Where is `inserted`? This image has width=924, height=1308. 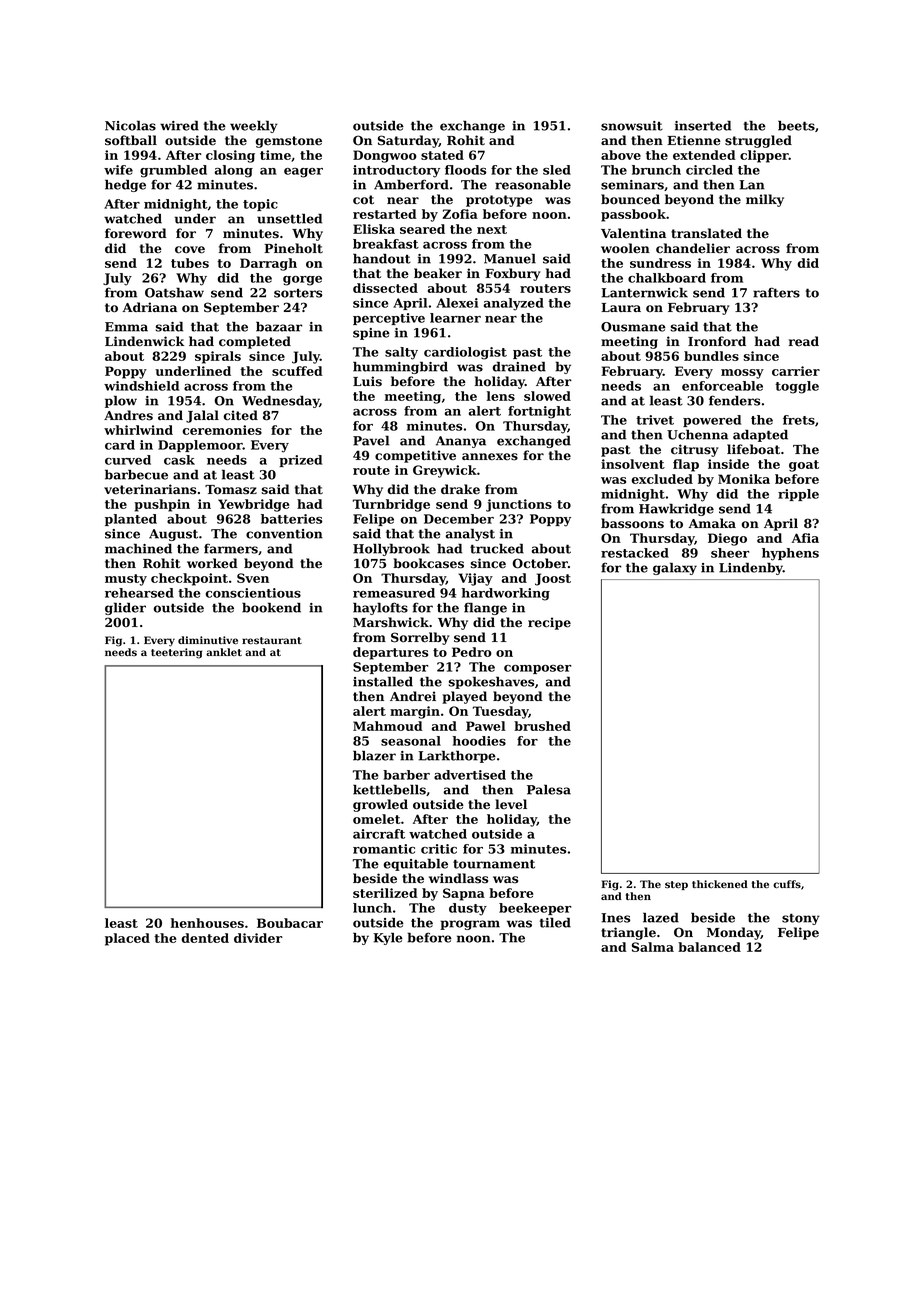 inserted is located at coordinates (703, 126).
